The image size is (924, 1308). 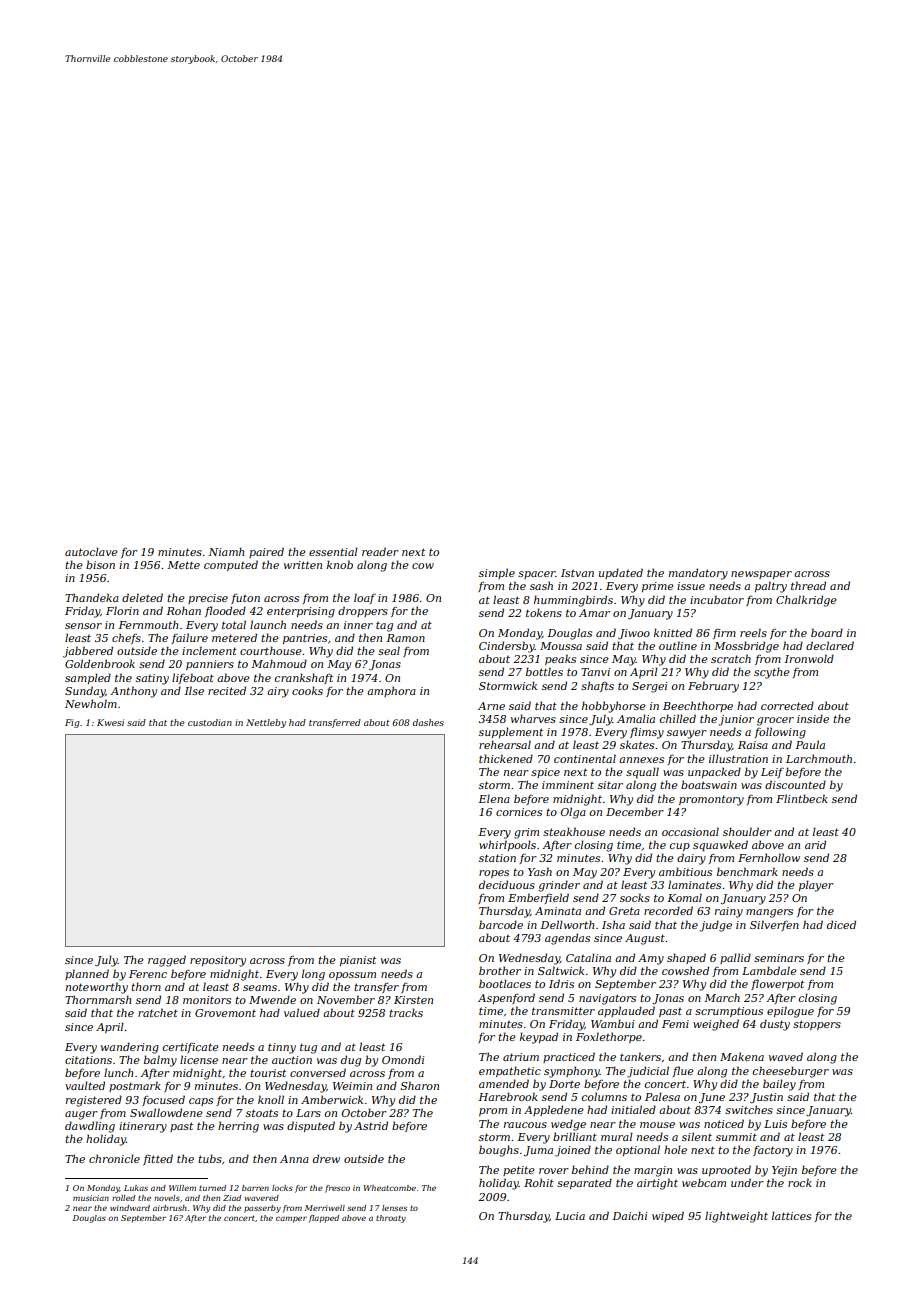 I want to click on essential, so click(x=333, y=551).
